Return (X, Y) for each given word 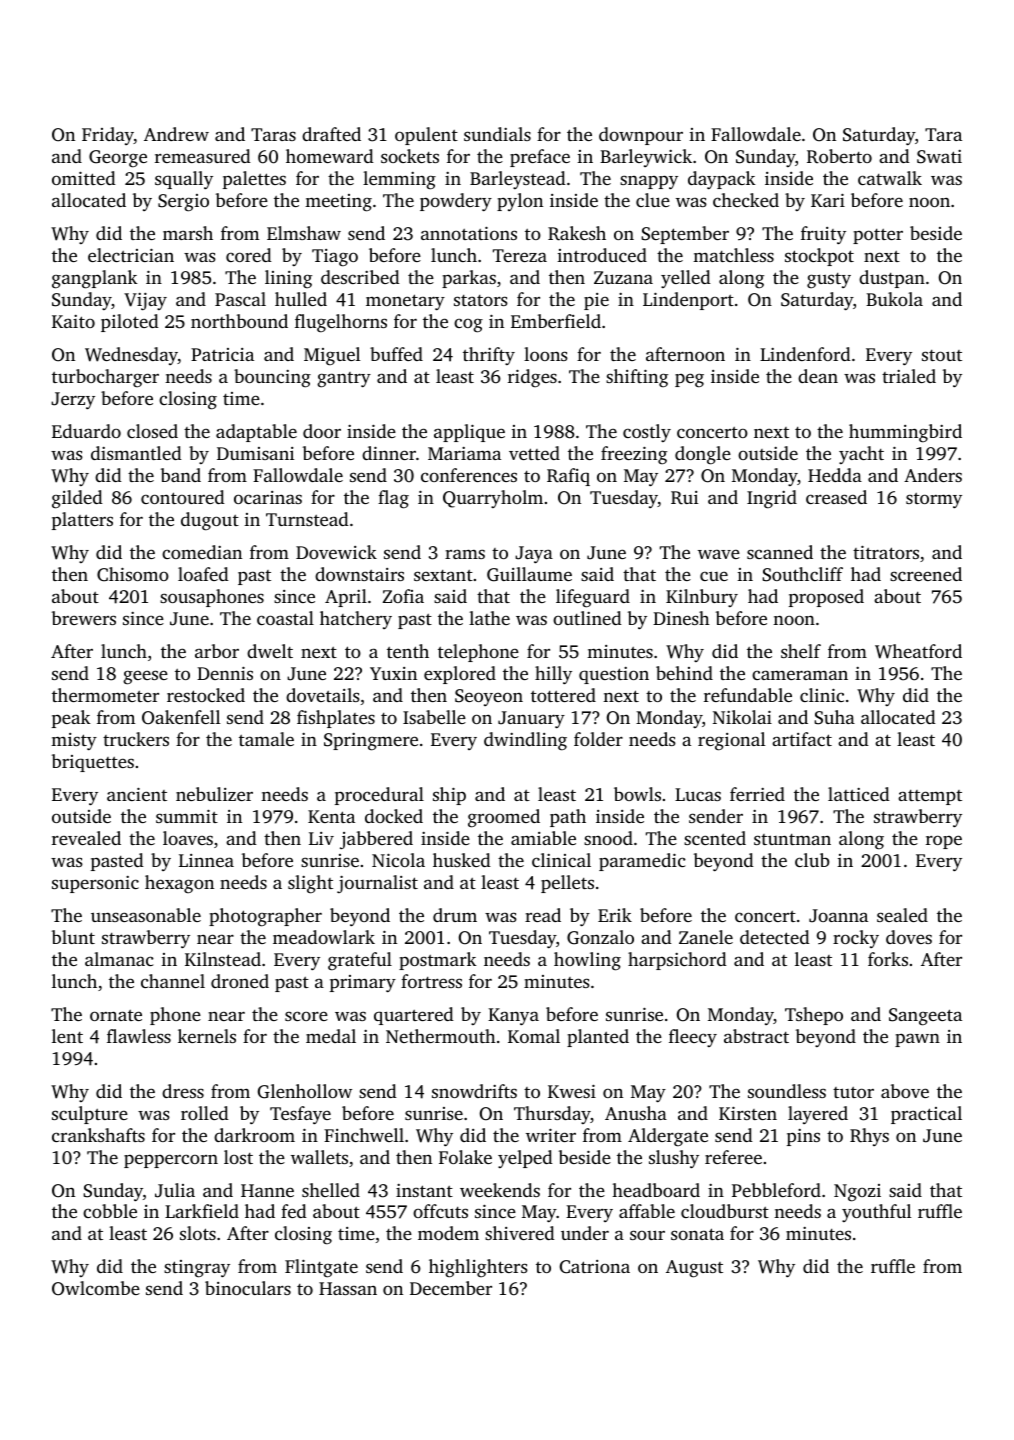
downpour (641, 136)
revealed (86, 838)
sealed (902, 915)
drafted (331, 134)
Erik (615, 915)
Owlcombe (96, 1288)
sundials (497, 134)
